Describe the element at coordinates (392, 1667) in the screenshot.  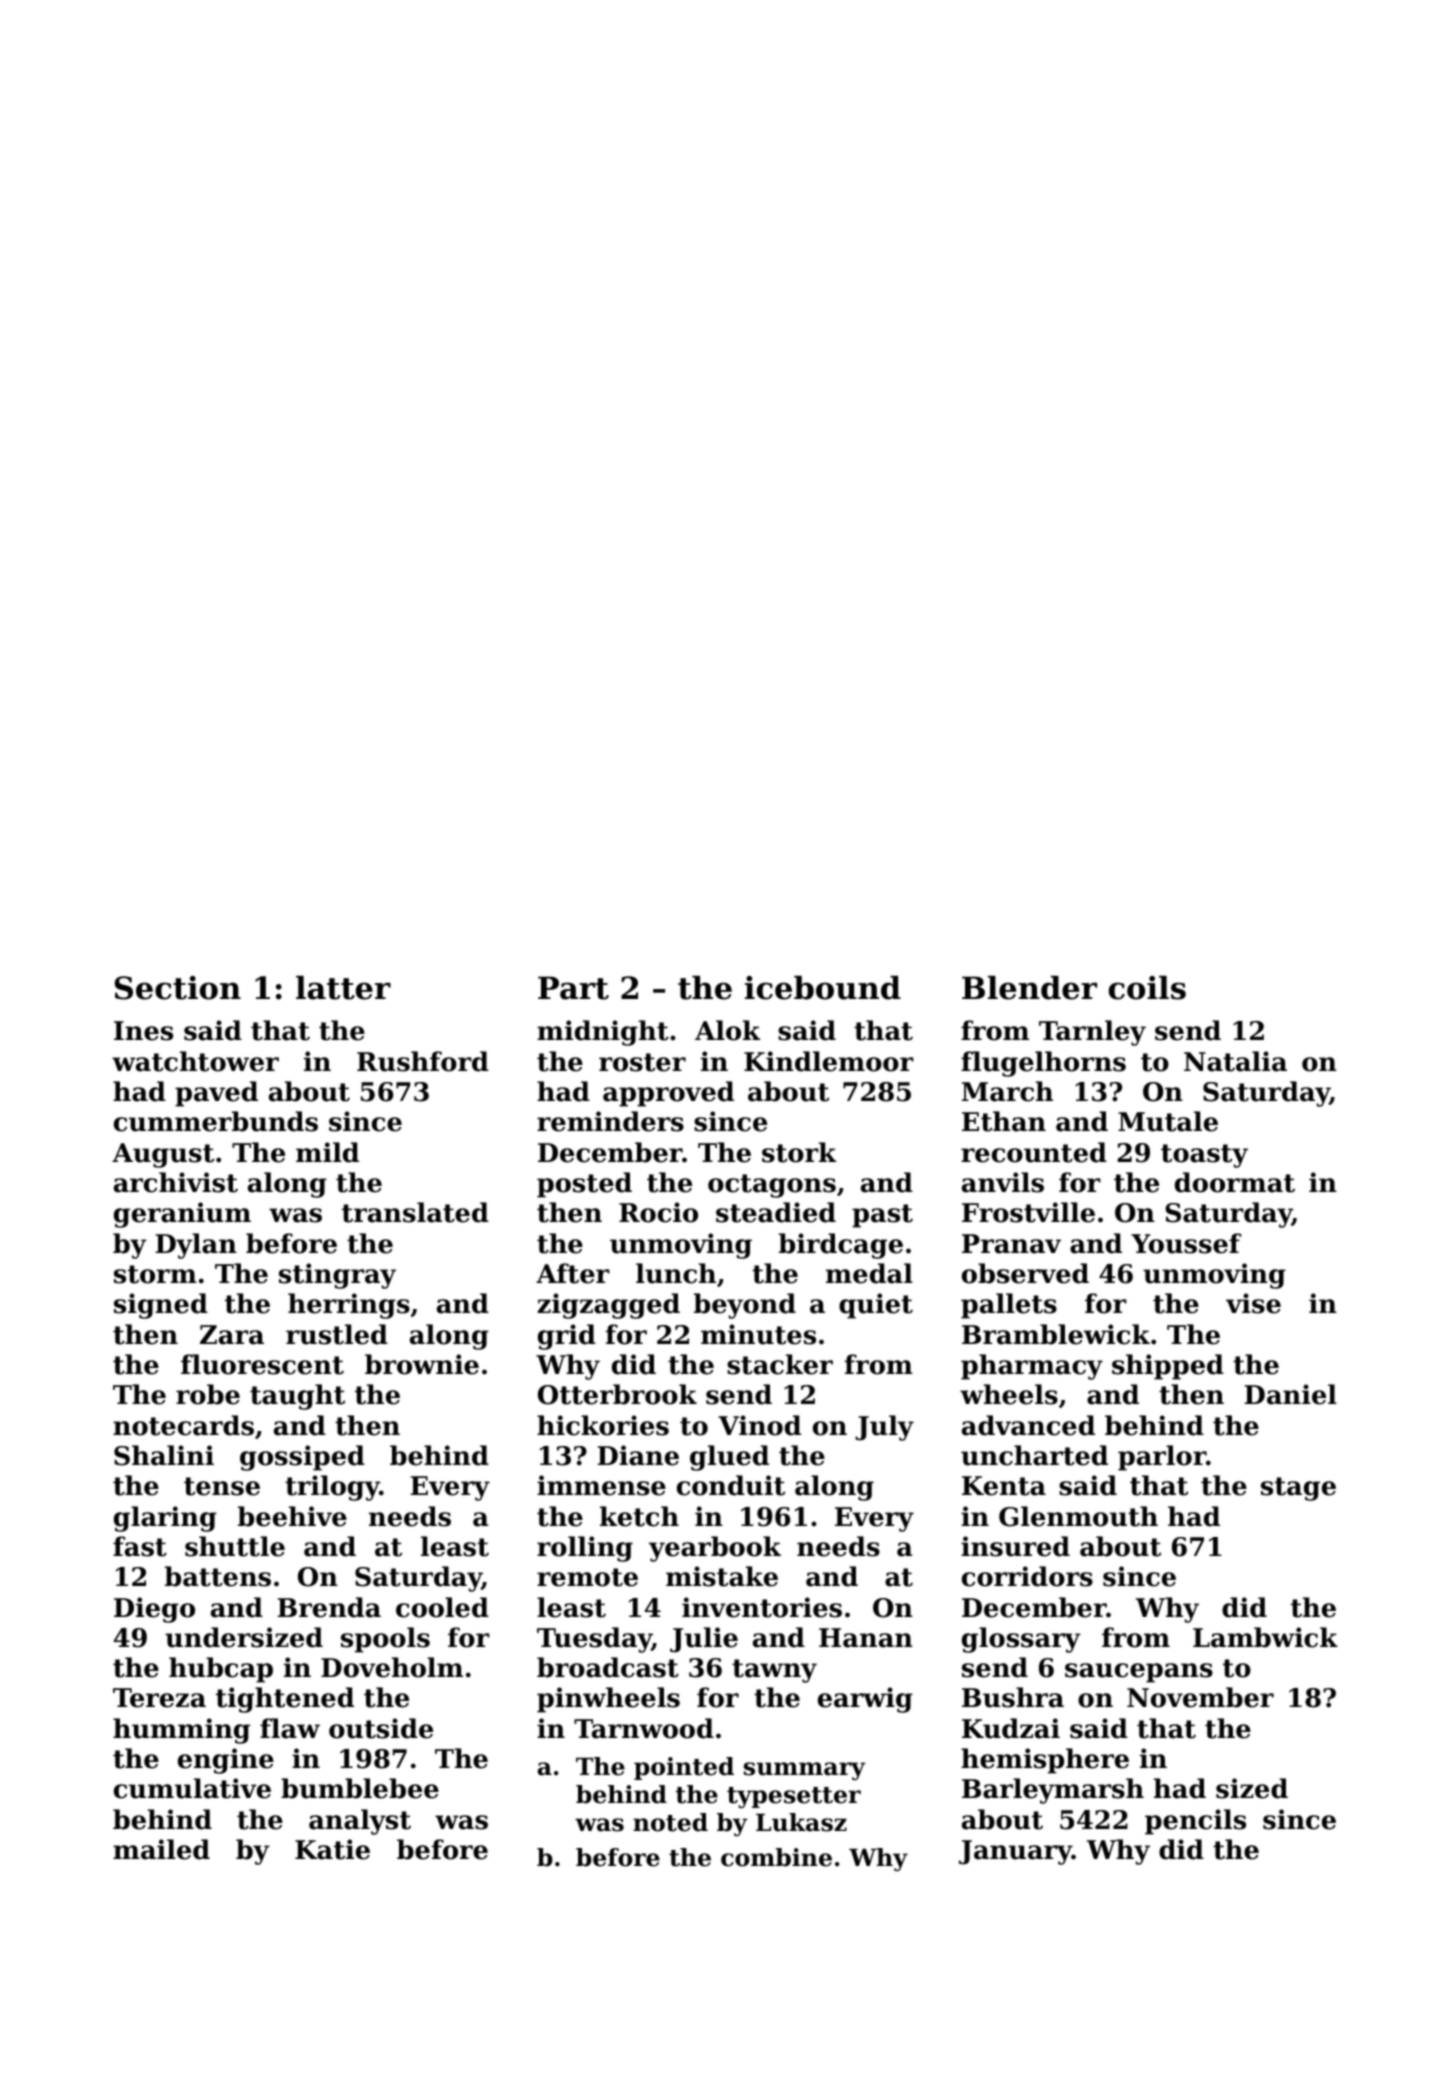
I see `Doveholm` at that location.
